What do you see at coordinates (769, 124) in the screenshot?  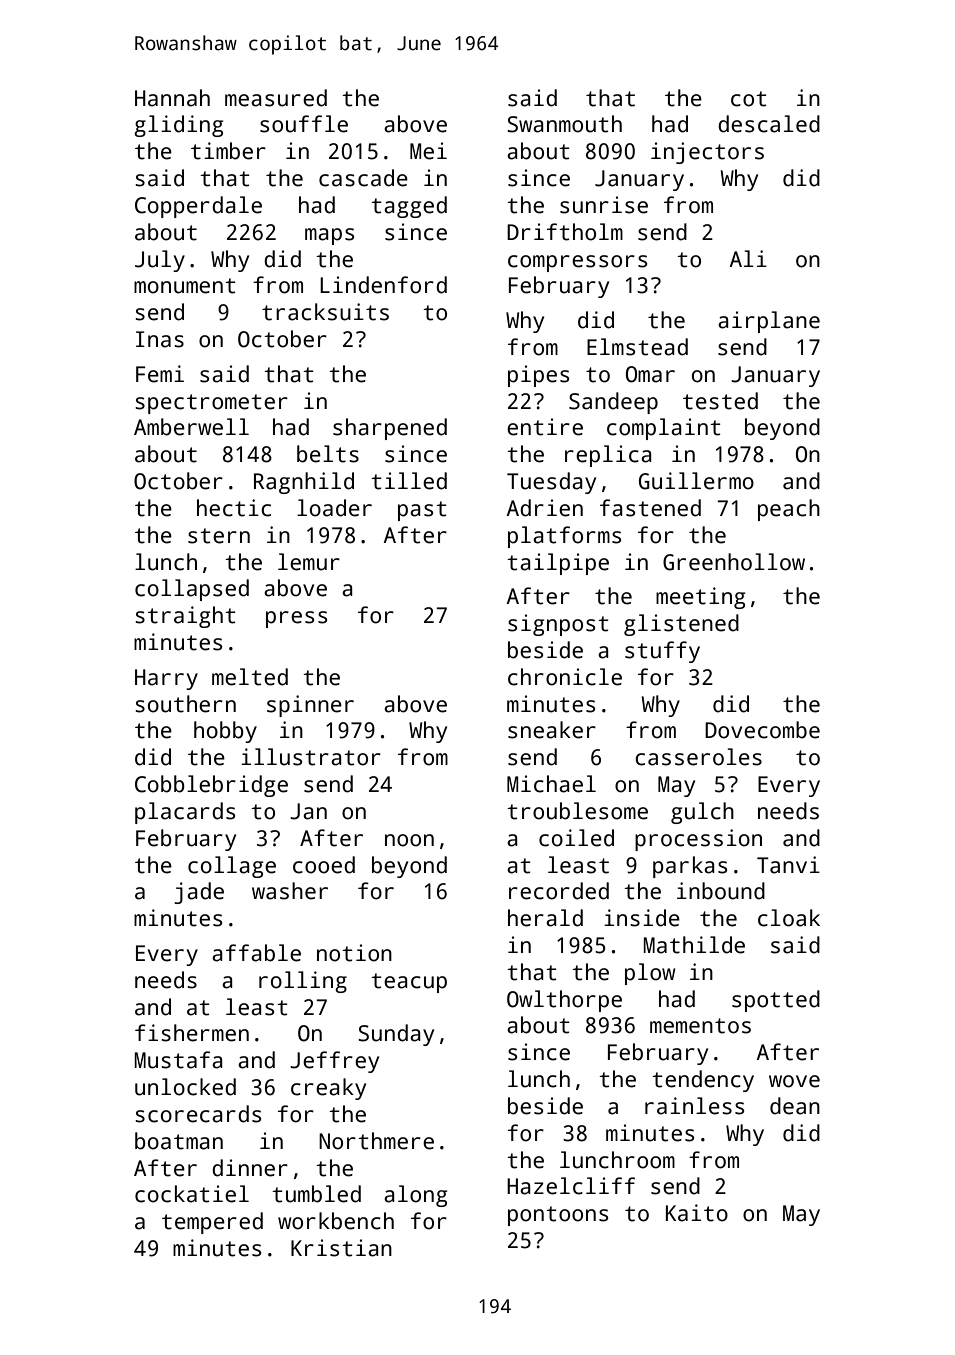 I see `descaled` at bounding box center [769, 124].
